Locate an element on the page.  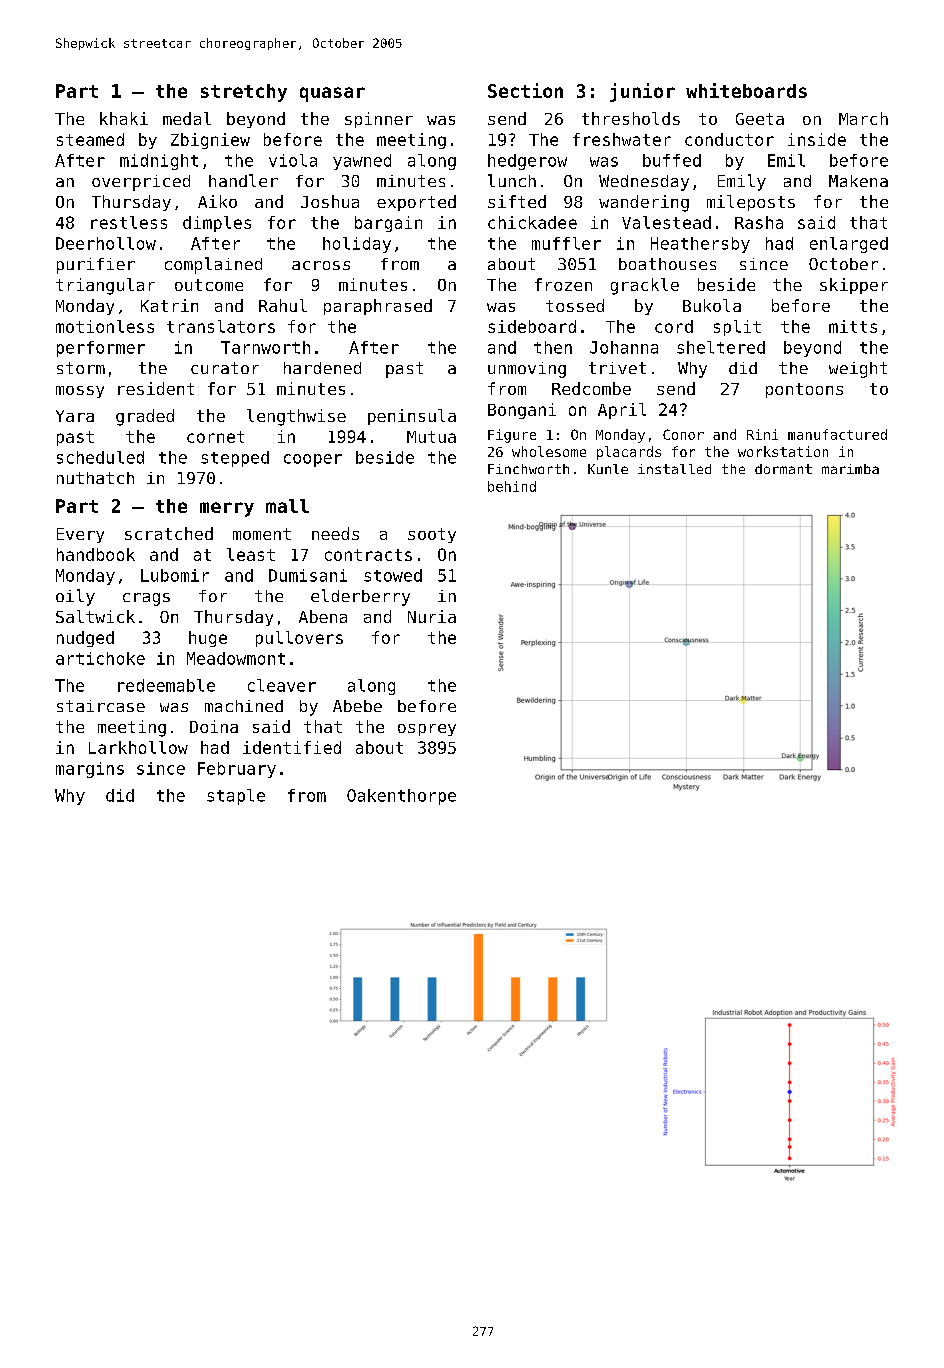
dormant is located at coordinates (783, 469).
